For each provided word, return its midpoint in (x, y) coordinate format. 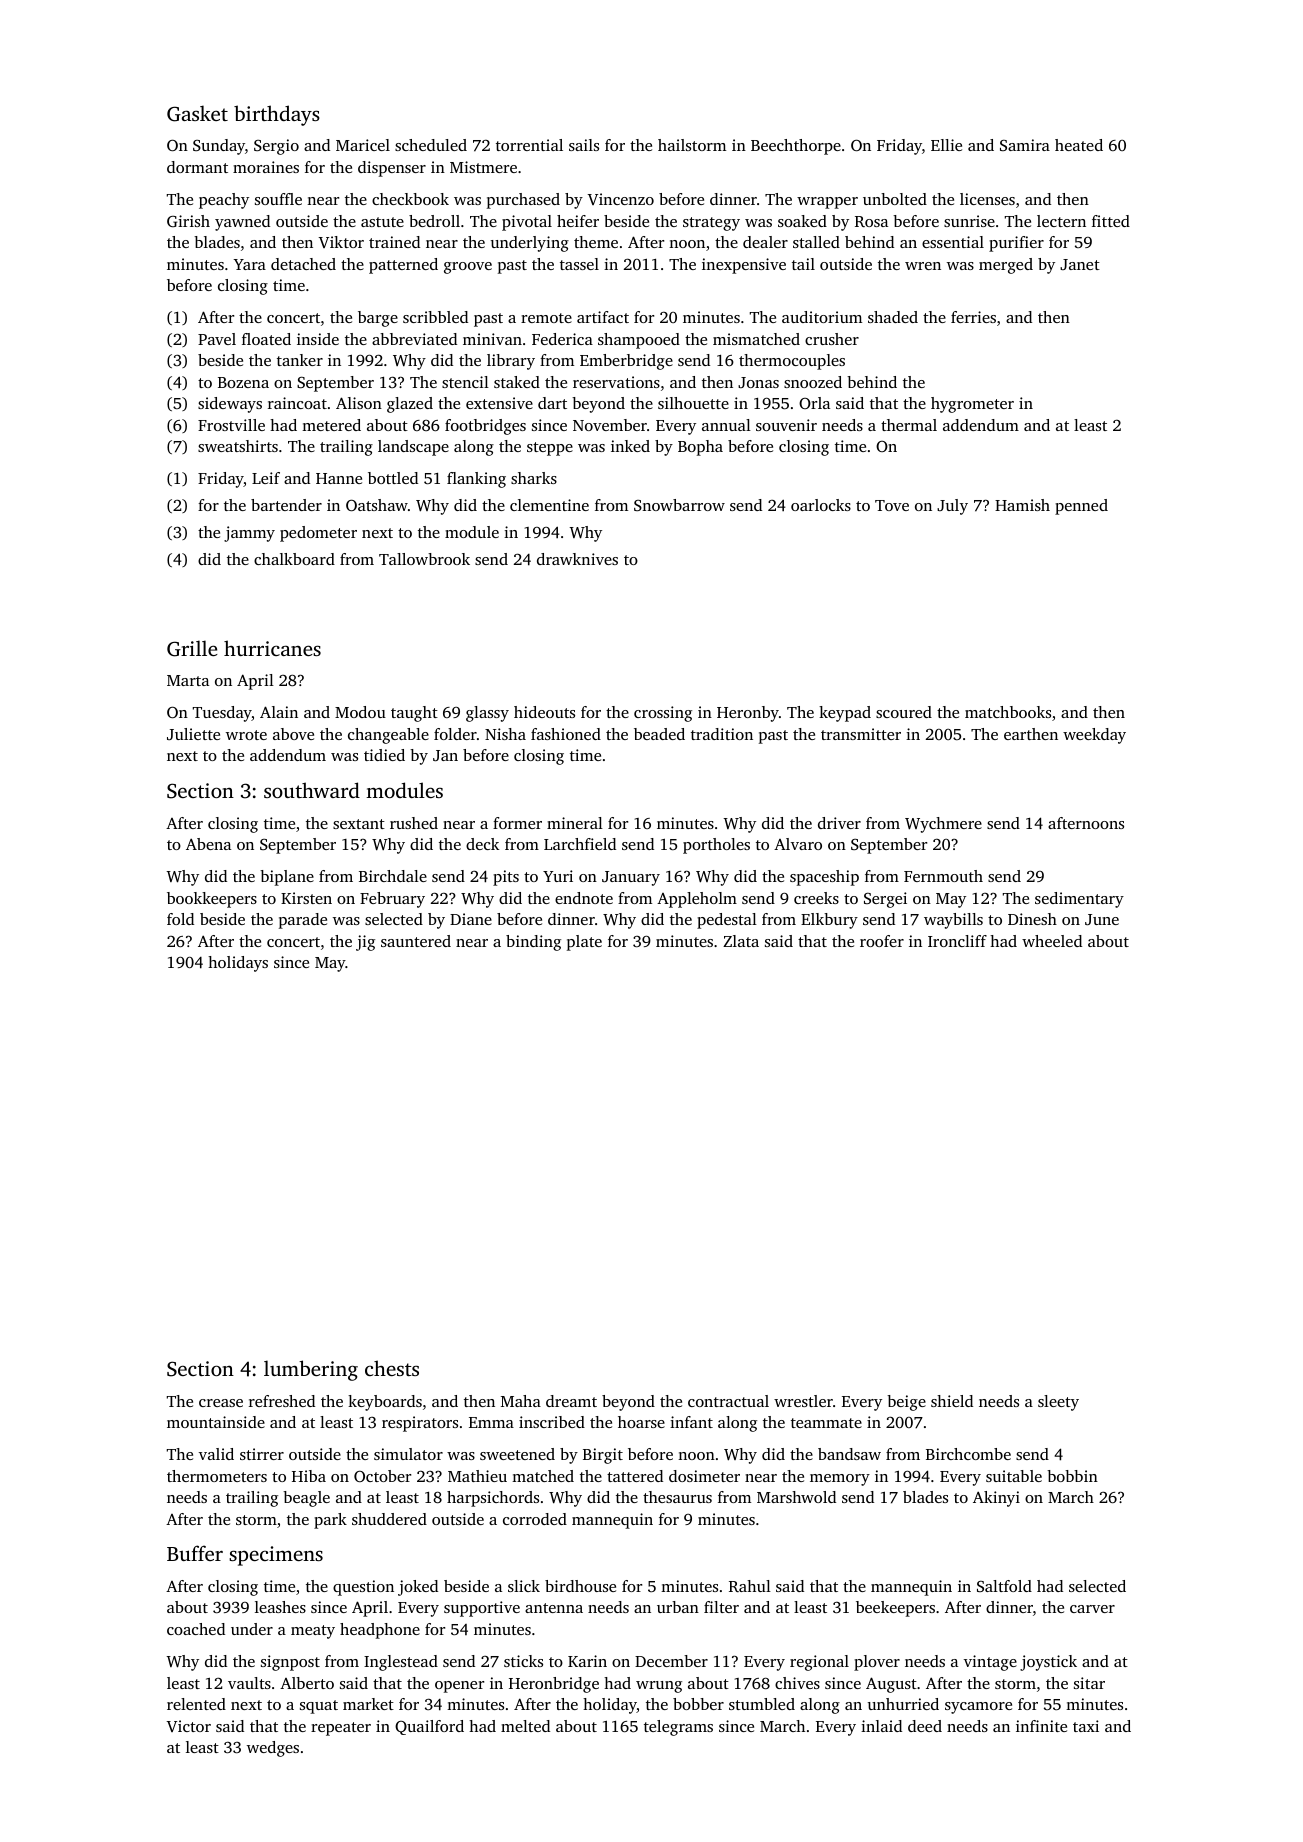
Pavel (217, 339)
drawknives (577, 559)
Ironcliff (957, 941)
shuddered (389, 1519)
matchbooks (1008, 712)
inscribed (552, 1422)
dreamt (571, 1401)
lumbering (311, 1370)
